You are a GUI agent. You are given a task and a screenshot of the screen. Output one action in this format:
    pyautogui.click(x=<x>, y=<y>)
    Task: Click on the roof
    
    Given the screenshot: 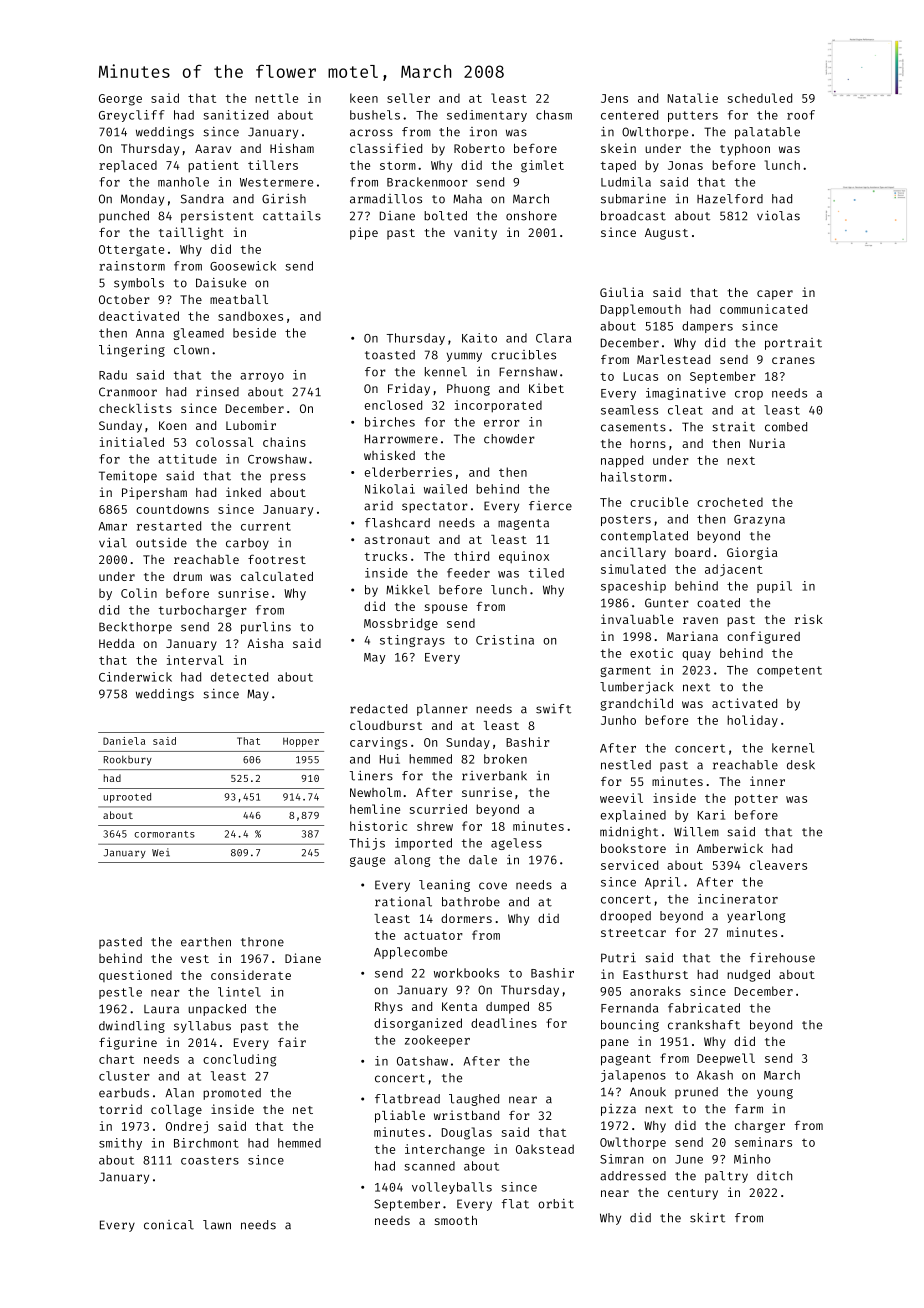 What is the action you would take?
    pyautogui.click(x=801, y=115)
